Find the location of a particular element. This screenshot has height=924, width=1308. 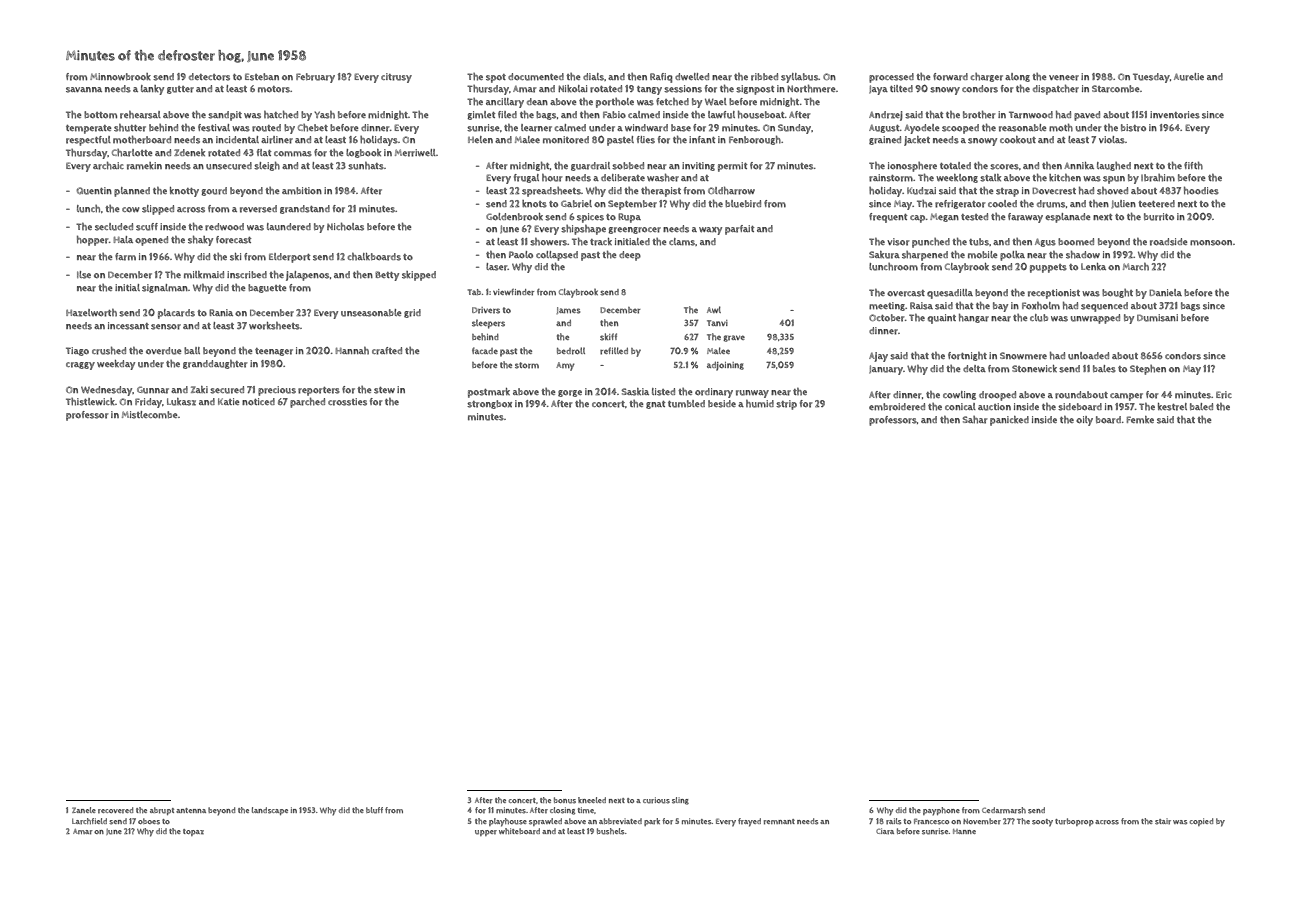

Femke is located at coordinates (1140, 419).
